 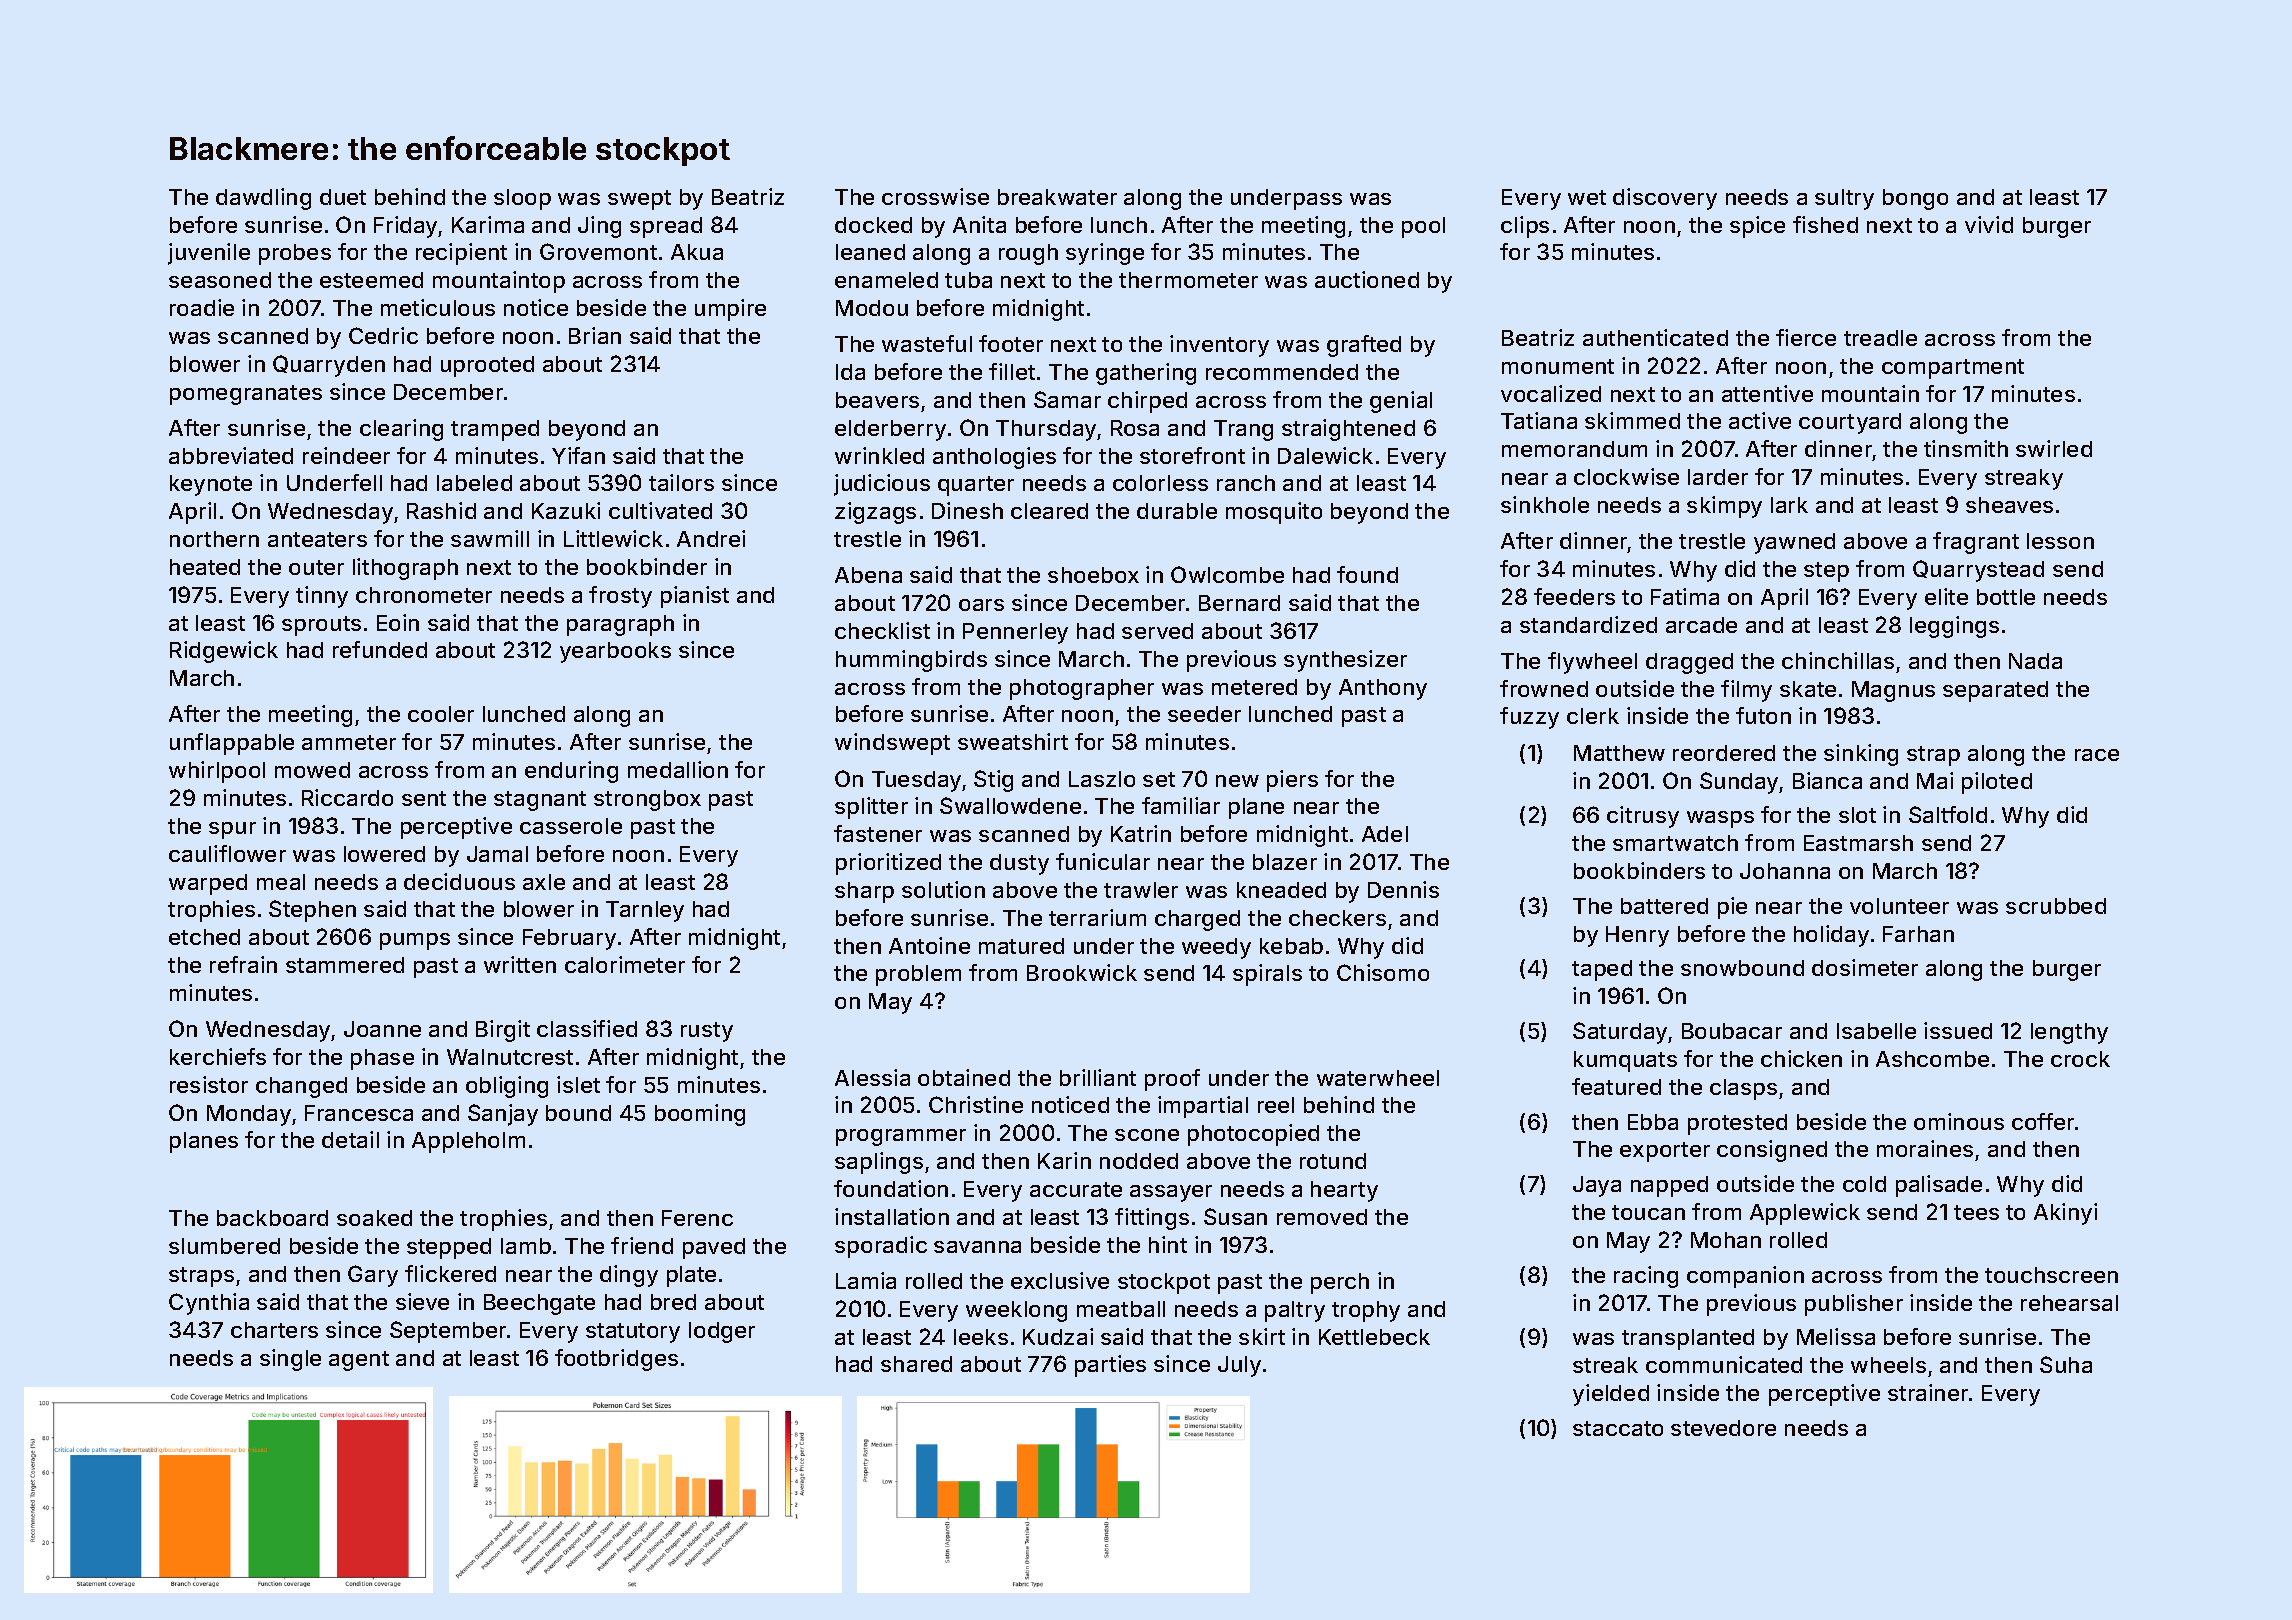 What do you see at coordinates (1558, 366) in the document?
I see `monument` at bounding box center [1558, 366].
